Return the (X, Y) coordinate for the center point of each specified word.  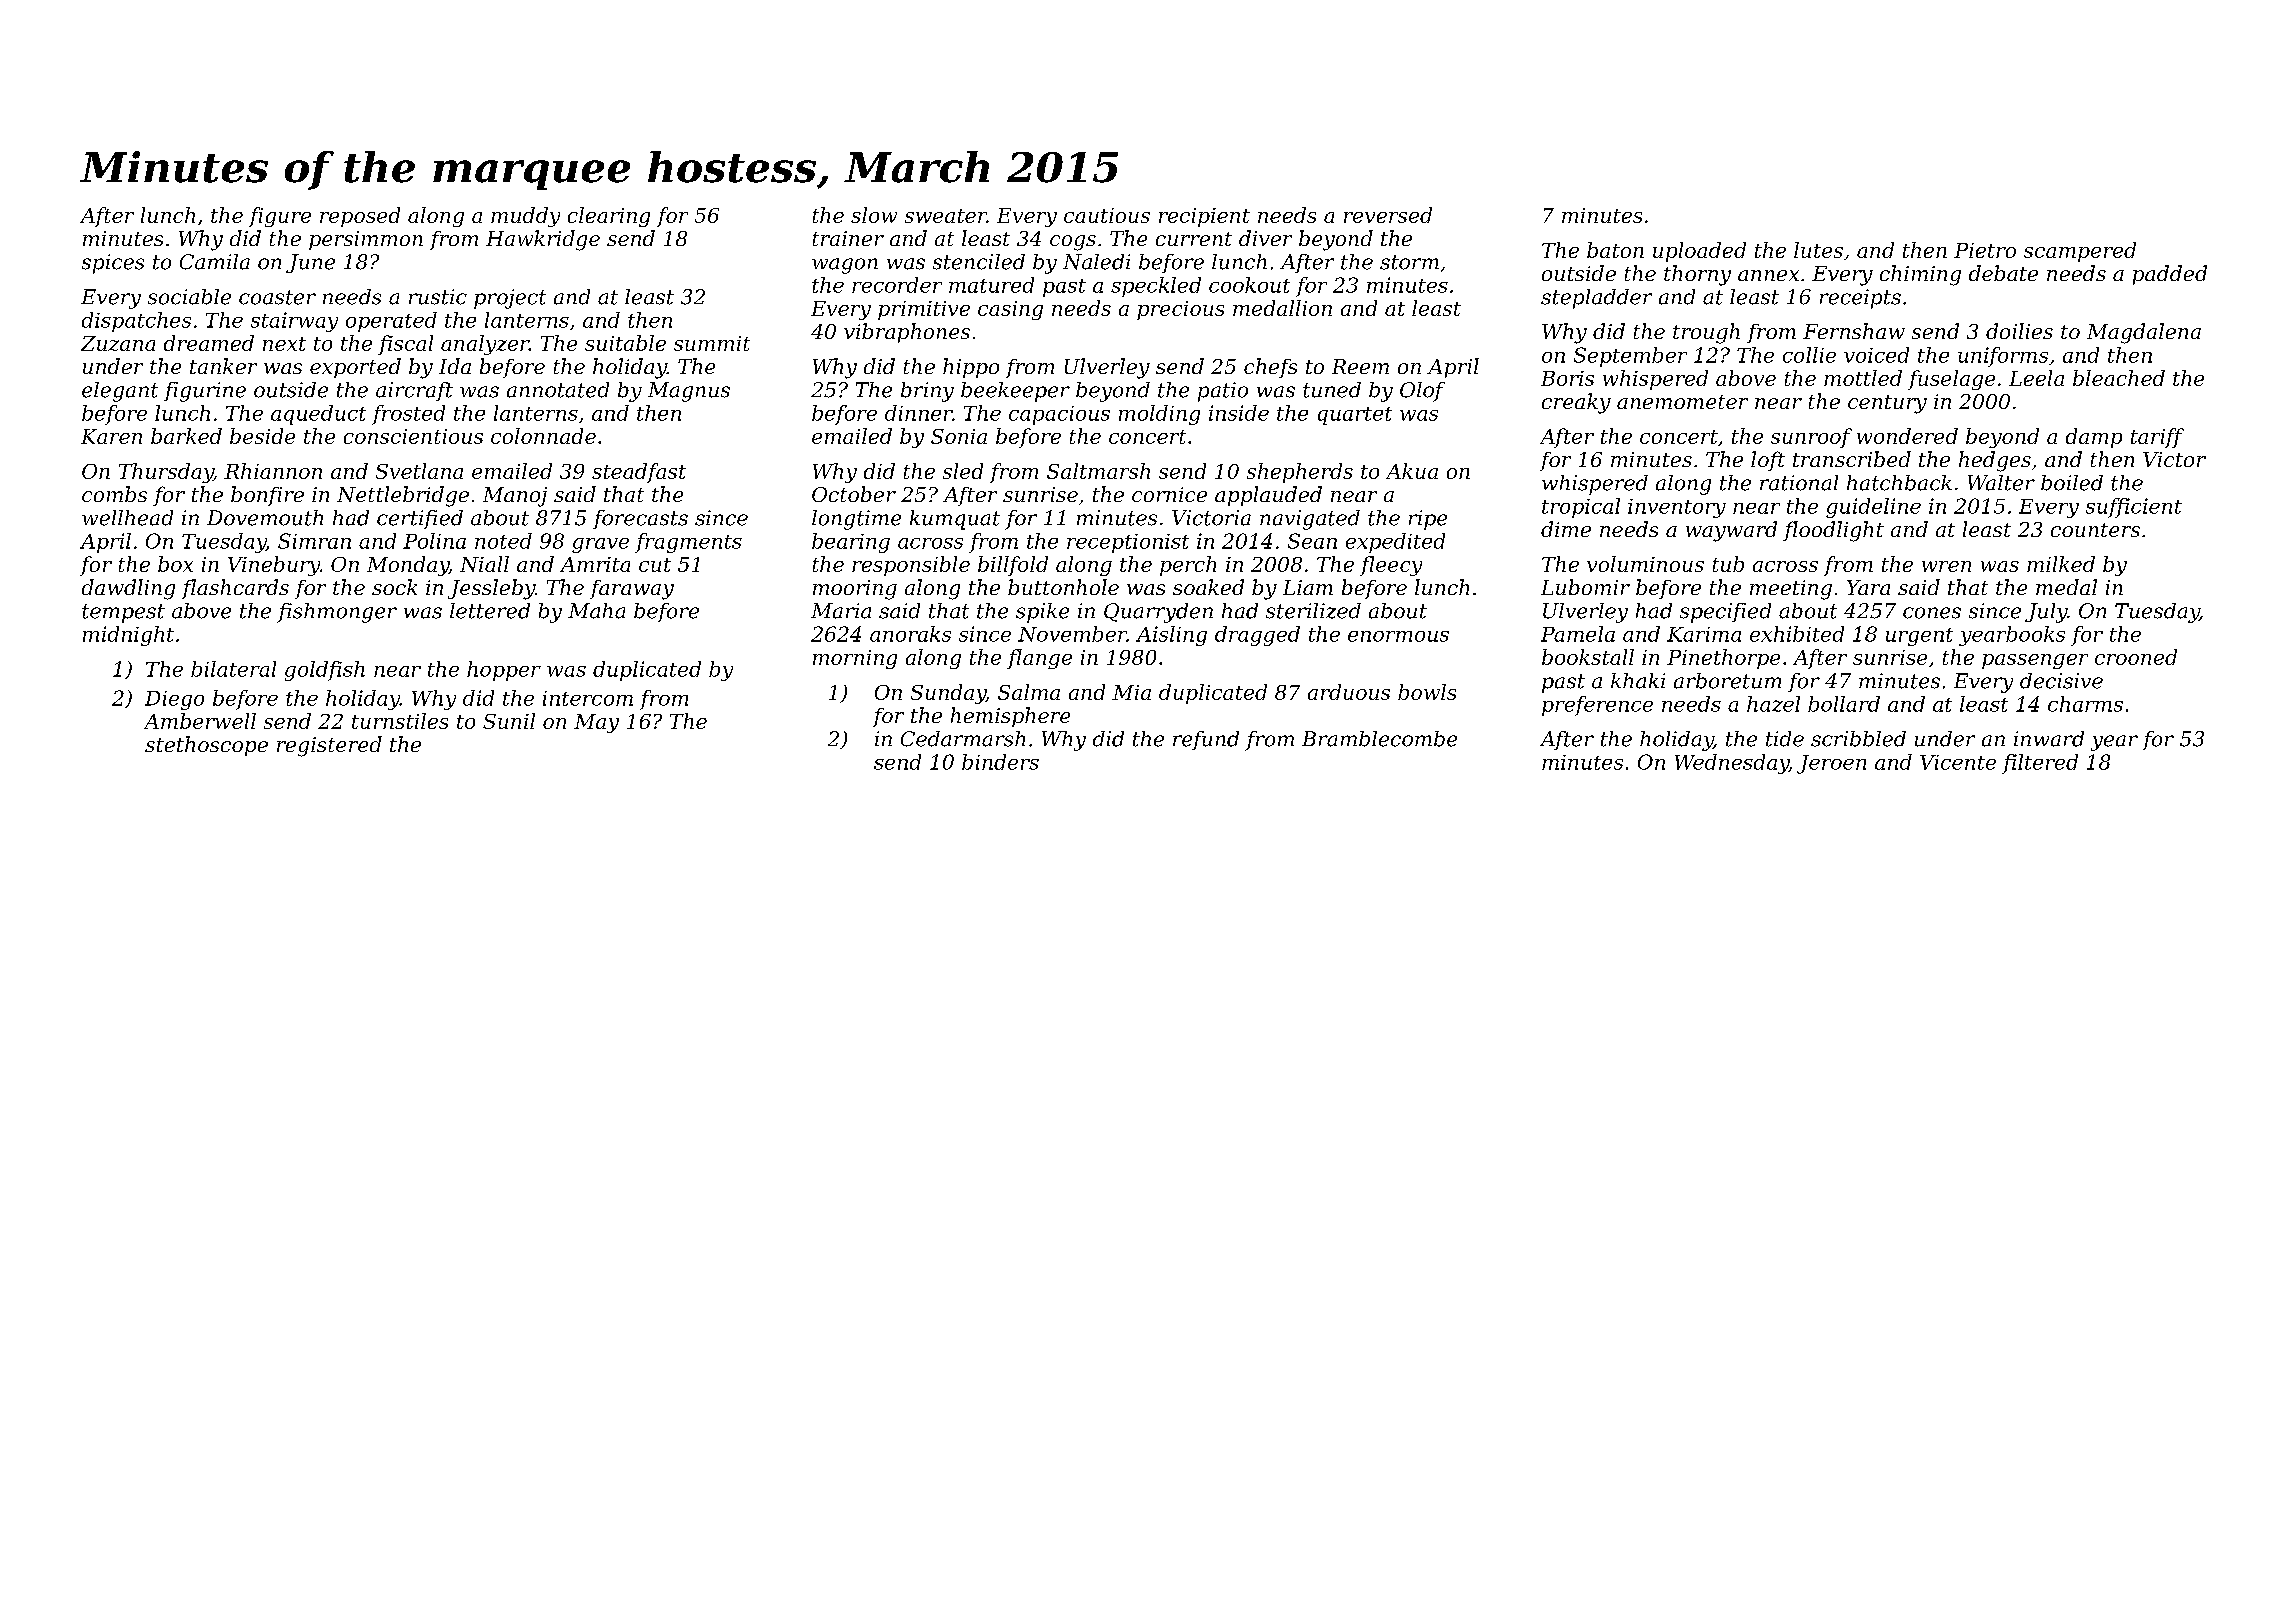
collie (1809, 355)
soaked (1208, 587)
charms (2085, 704)
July (2046, 613)
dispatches (136, 322)
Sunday (948, 694)
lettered (490, 611)
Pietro (1985, 250)
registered (329, 746)
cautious (1107, 215)
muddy (525, 217)
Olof (1422, 392)
